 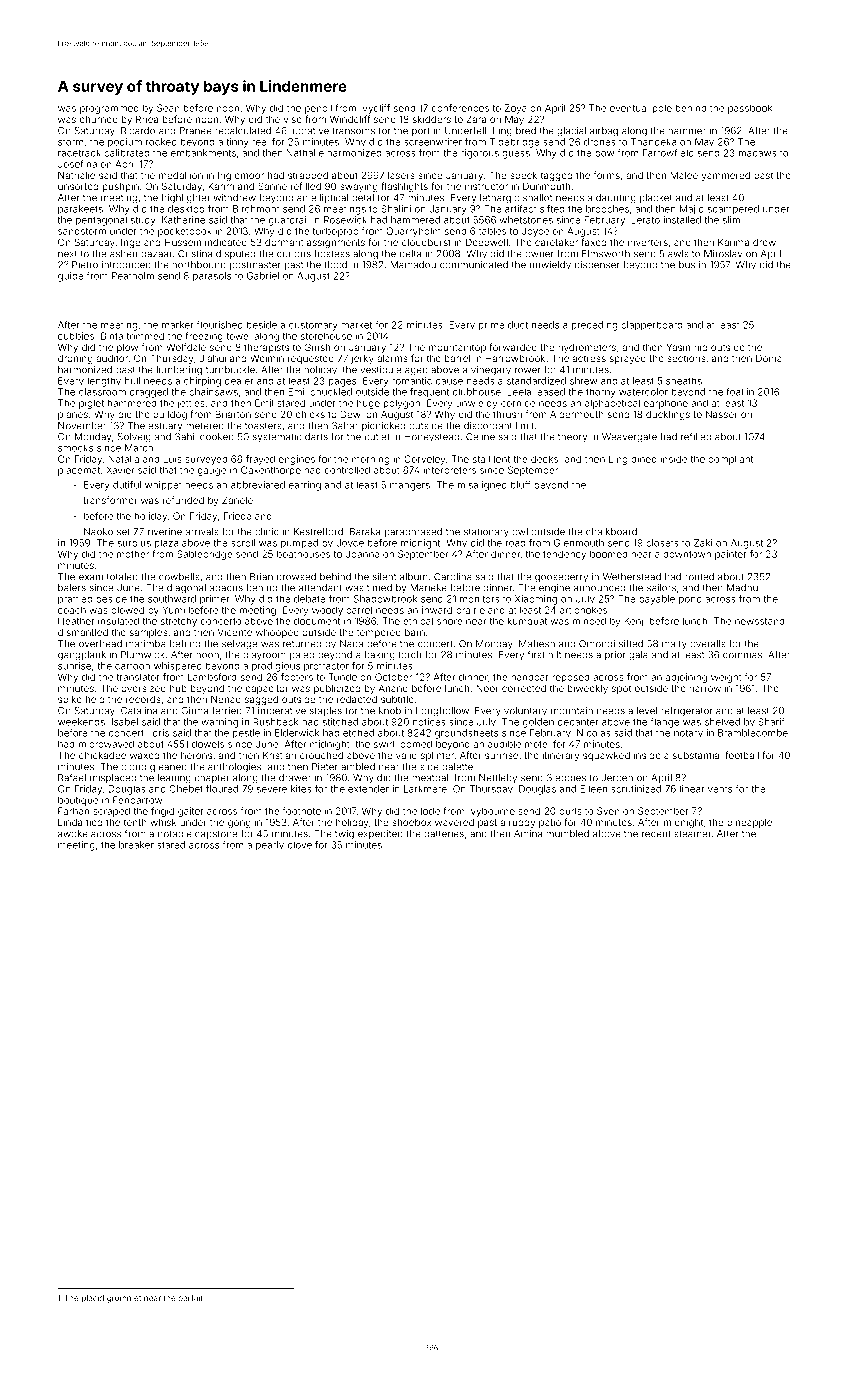 What do you see at coordinates (194, 711) in the screenshot?
I see `Girma` at bounding box center [194, 711].
